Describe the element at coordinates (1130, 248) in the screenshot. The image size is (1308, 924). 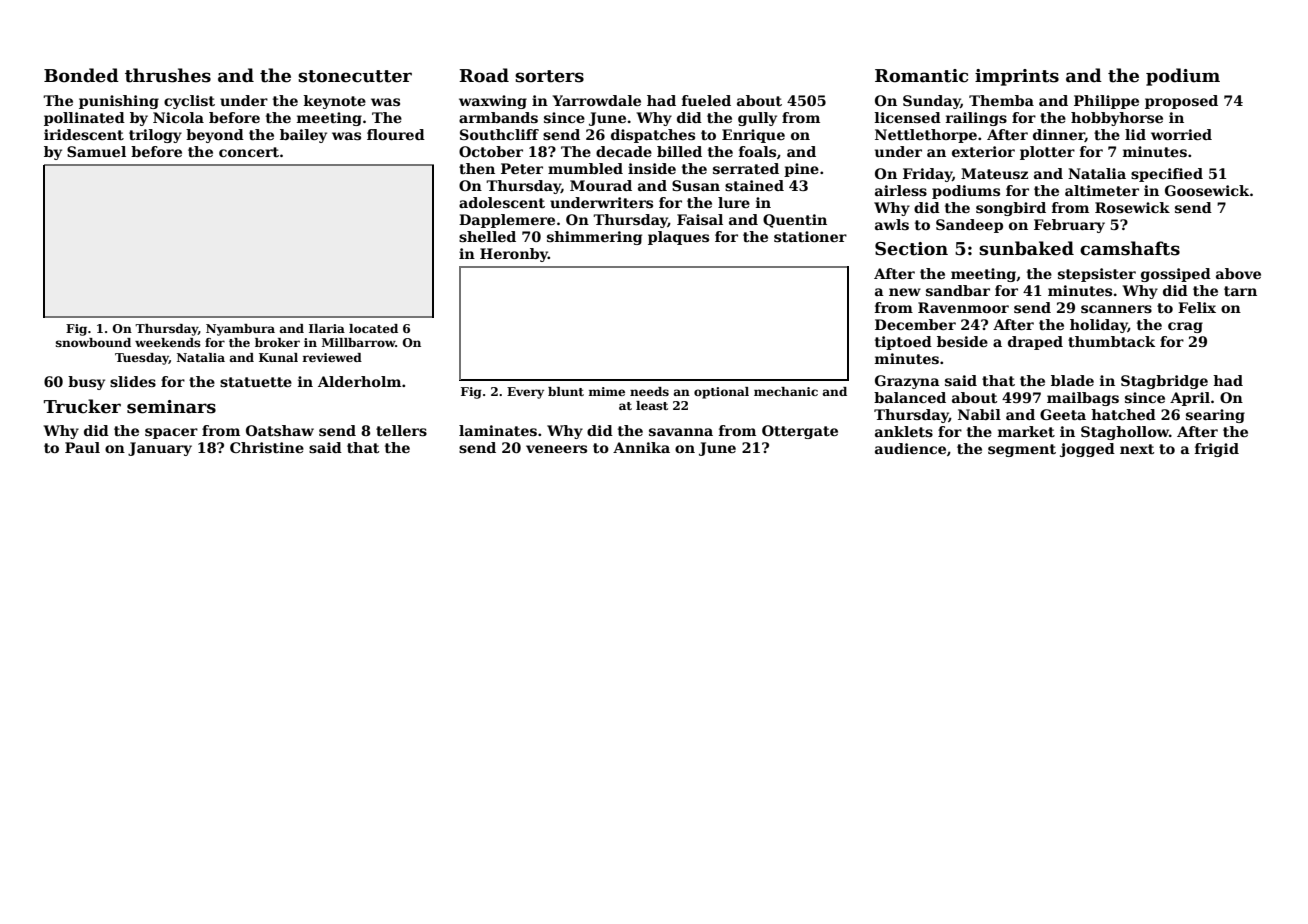
I see `camshafts` at that location.
